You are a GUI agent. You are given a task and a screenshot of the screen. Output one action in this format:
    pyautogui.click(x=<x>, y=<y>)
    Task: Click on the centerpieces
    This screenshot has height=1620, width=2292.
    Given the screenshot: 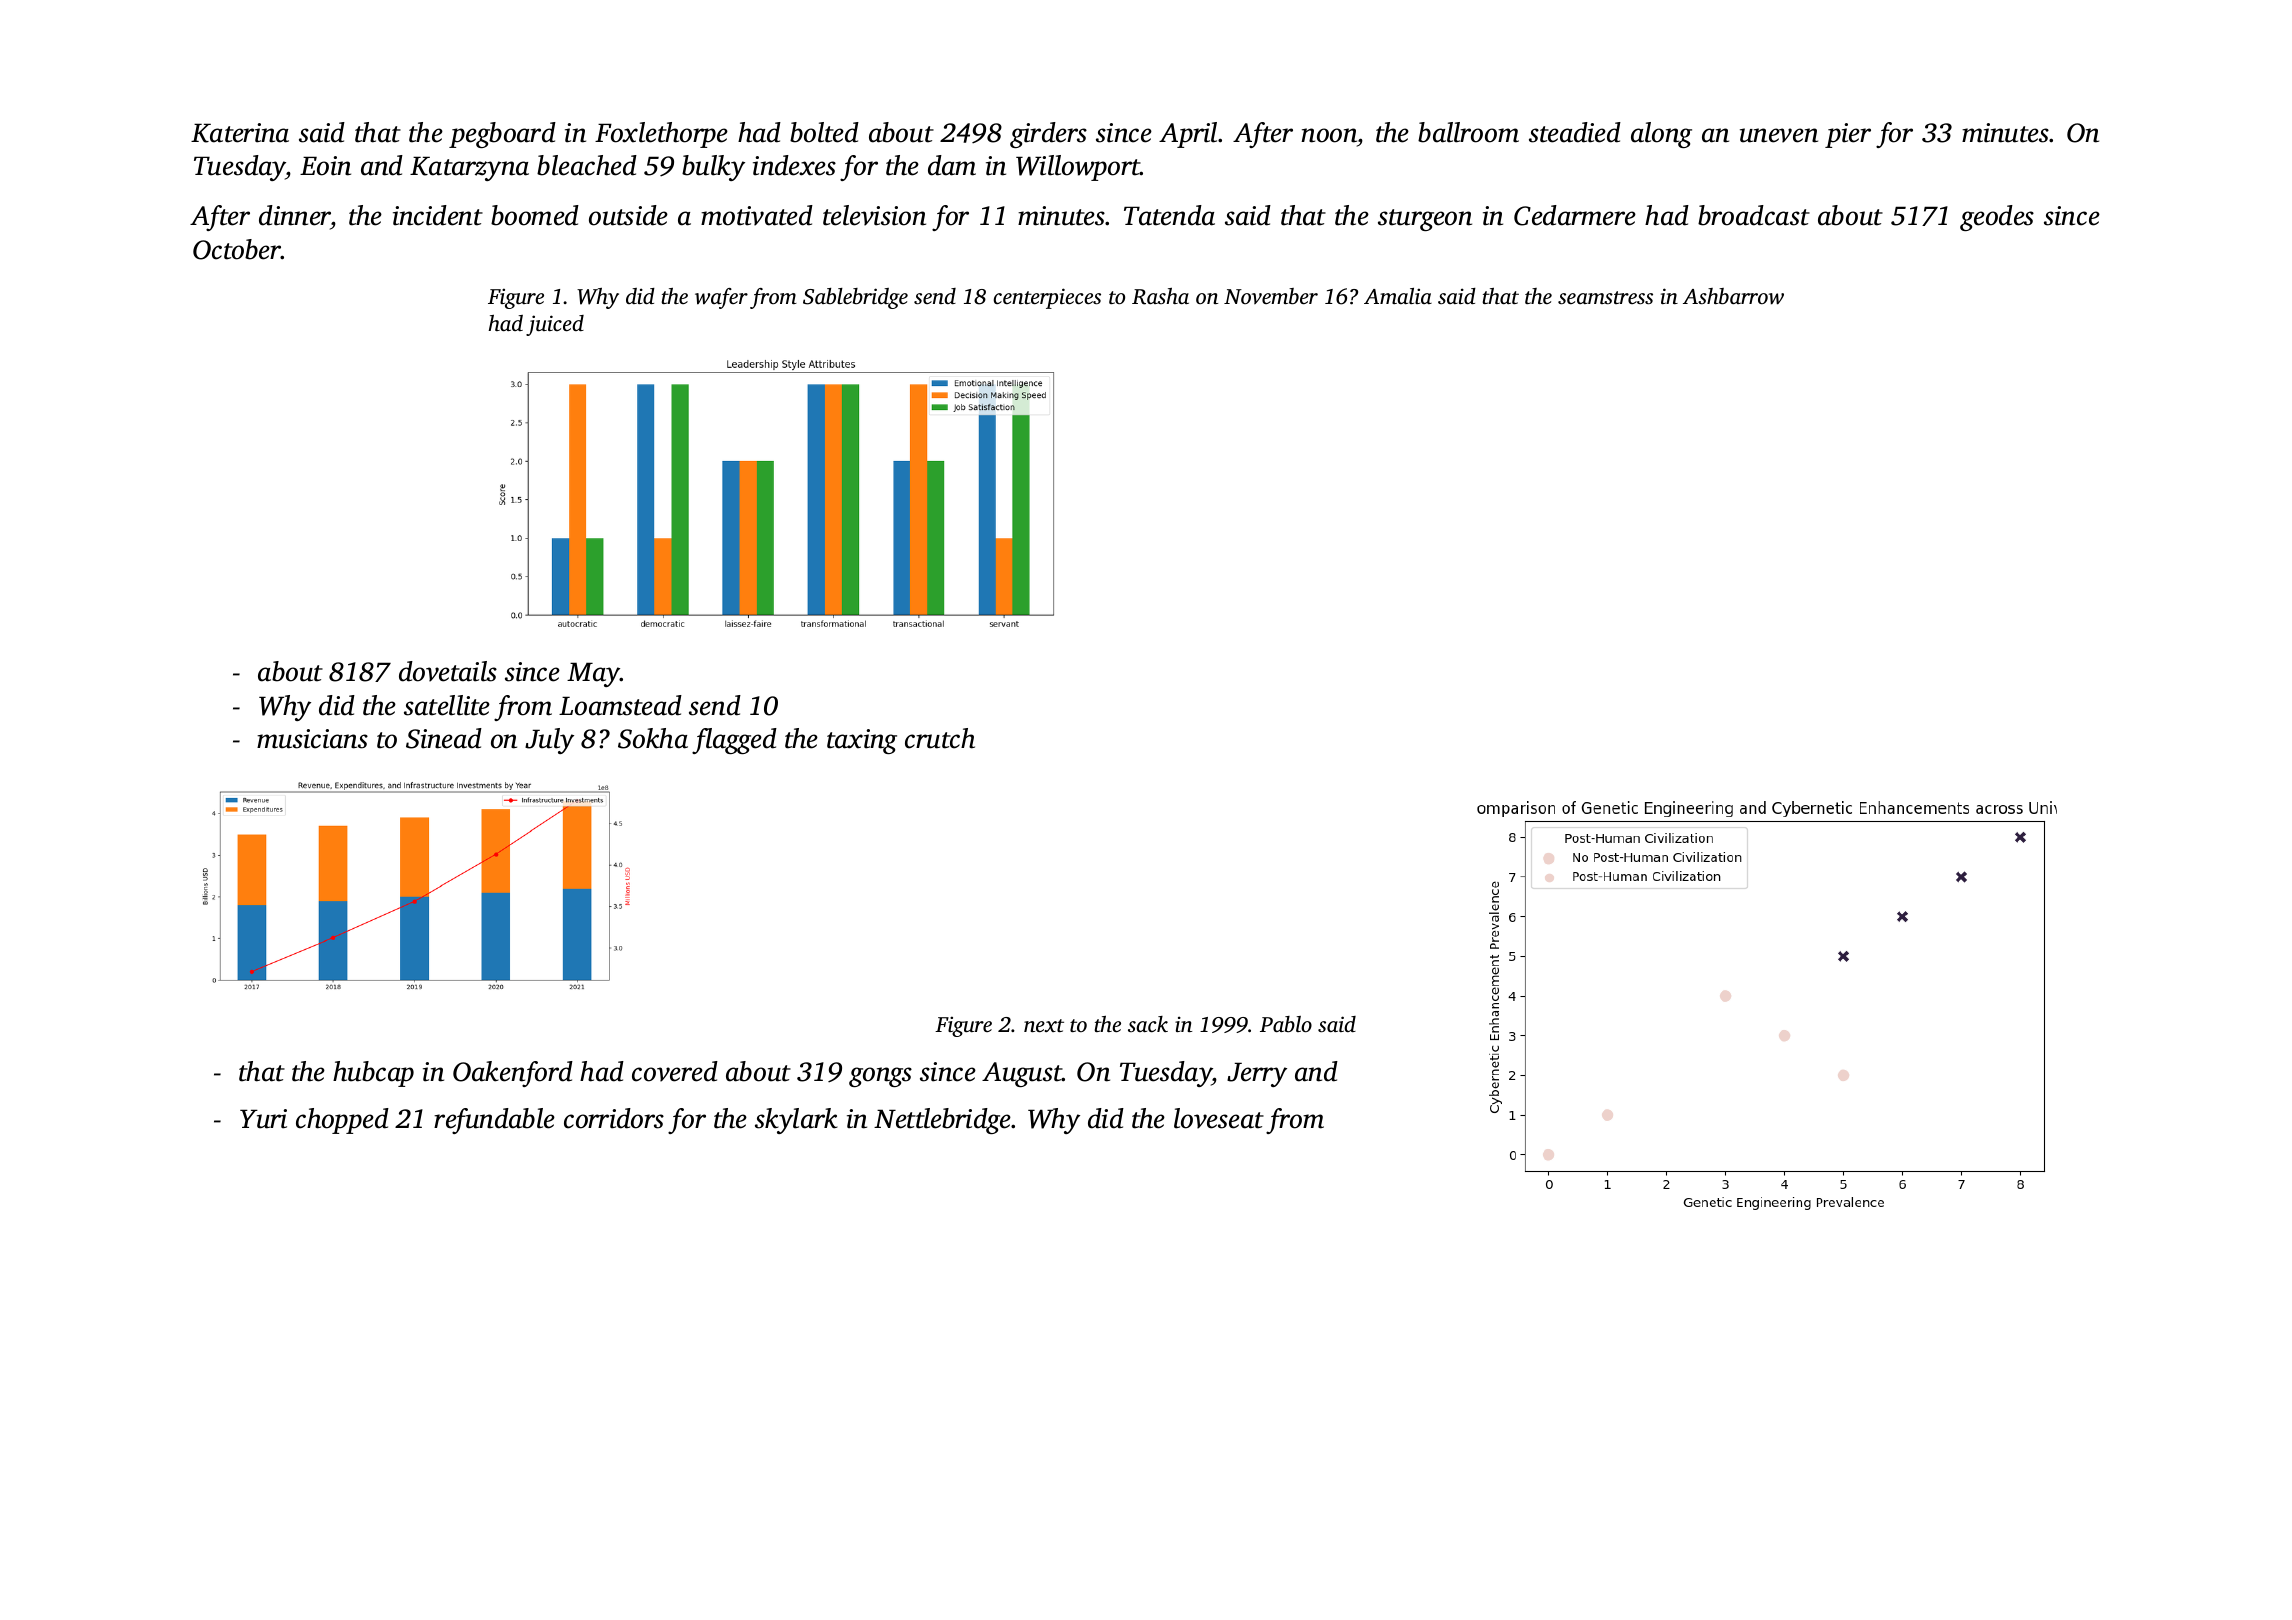 What is the action you would take?
    pyautogui.click(x=1047, y=298)
